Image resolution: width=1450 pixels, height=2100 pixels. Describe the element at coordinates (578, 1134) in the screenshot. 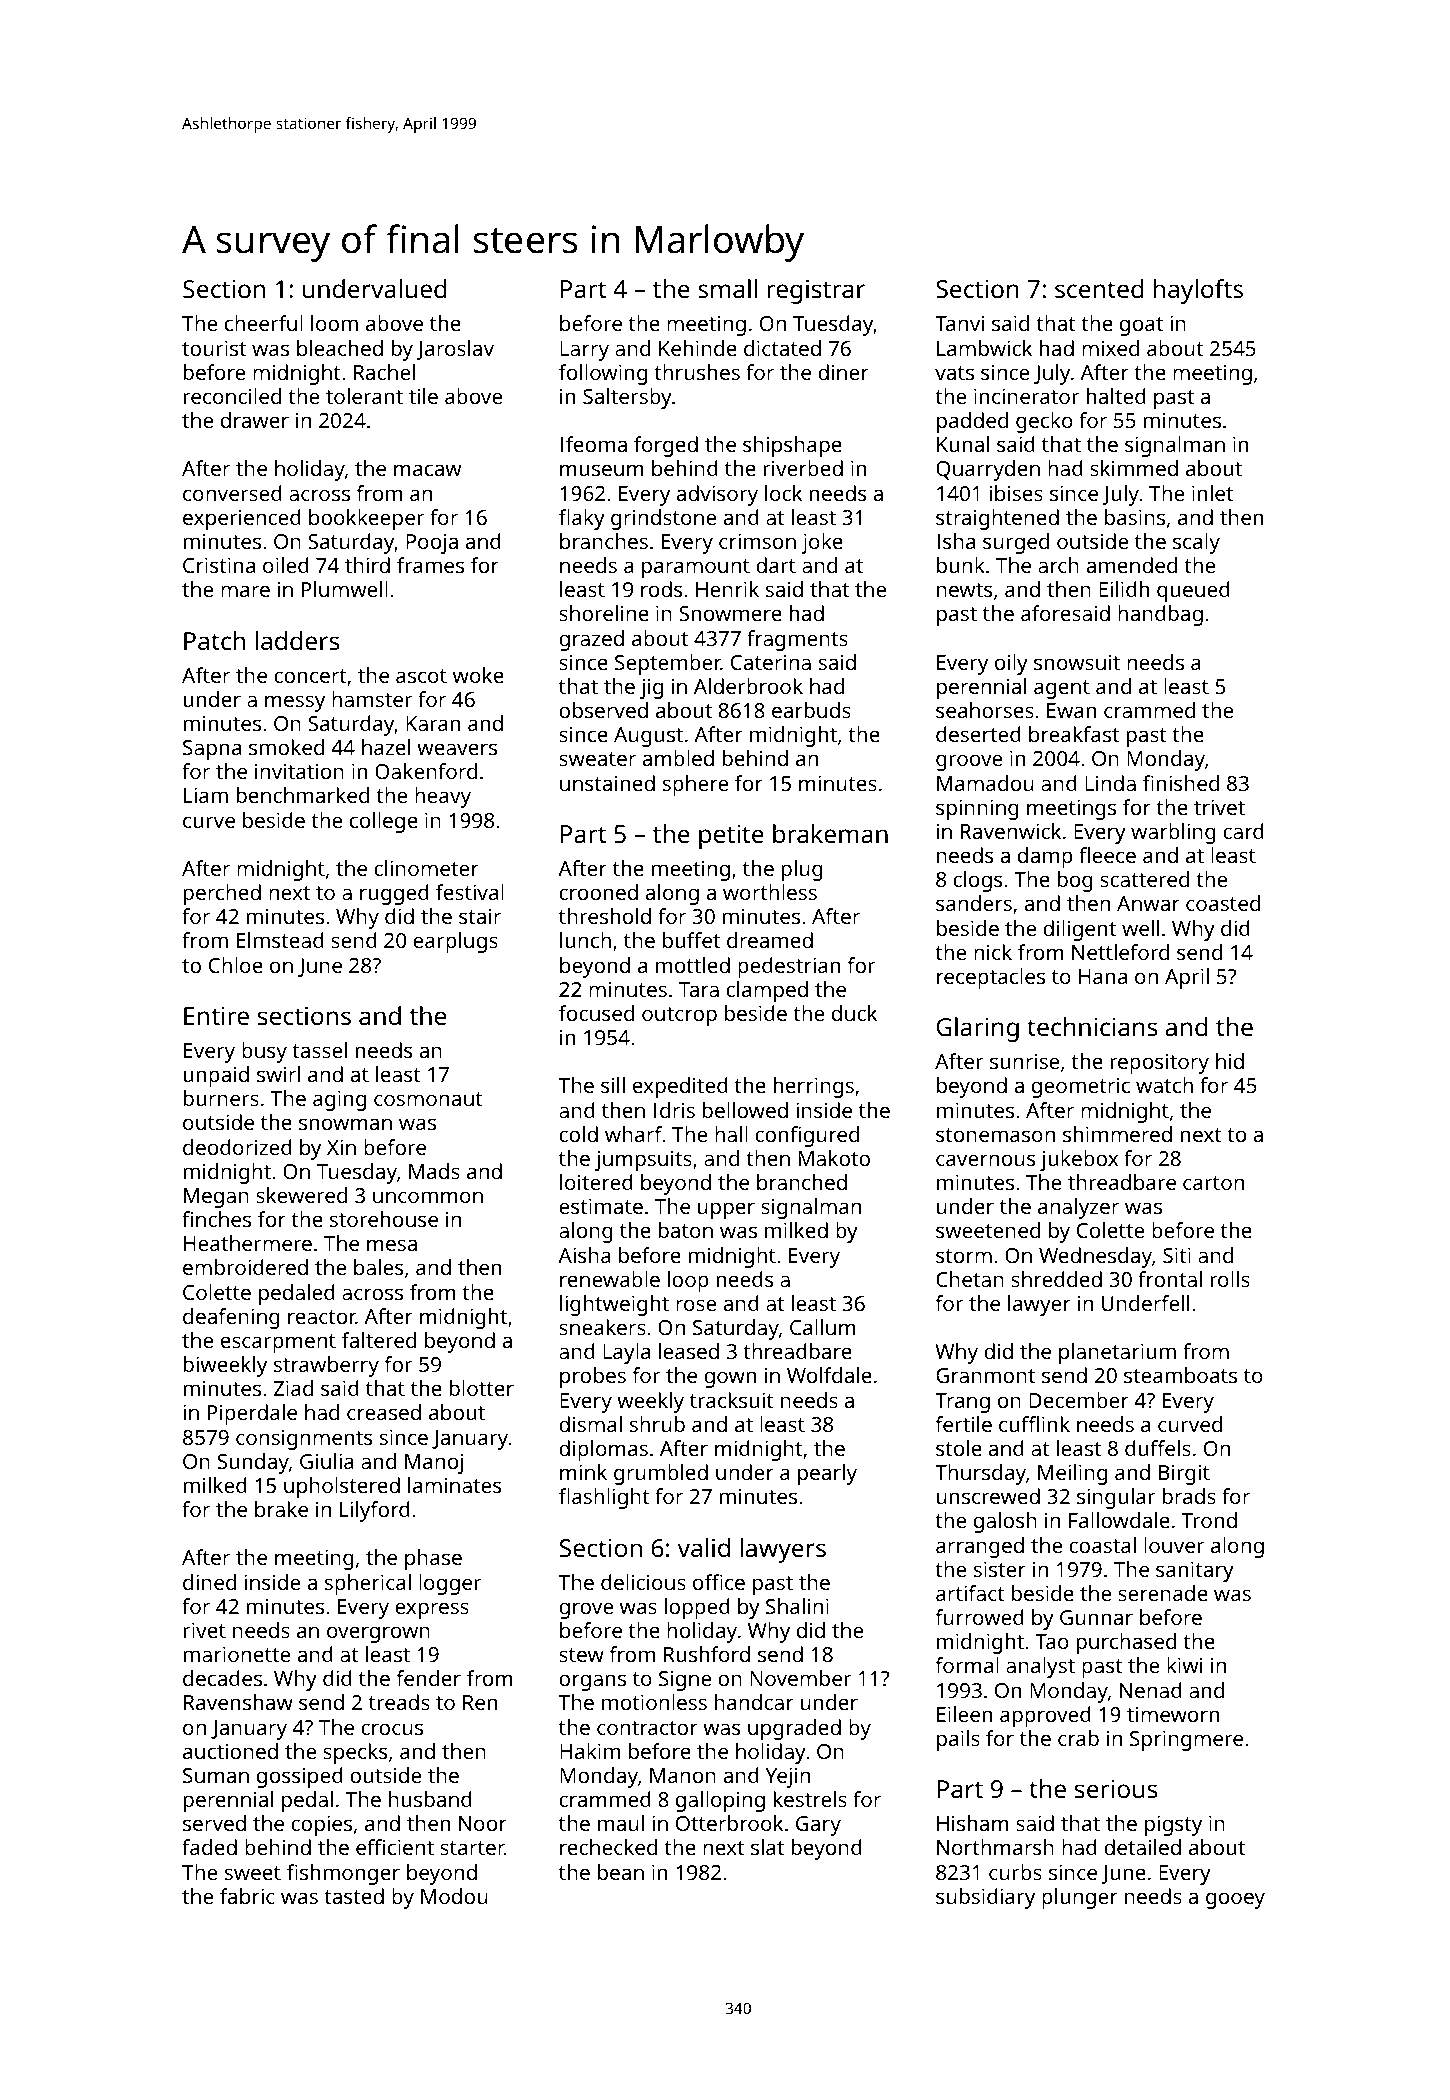

I see `cold` at that location.
